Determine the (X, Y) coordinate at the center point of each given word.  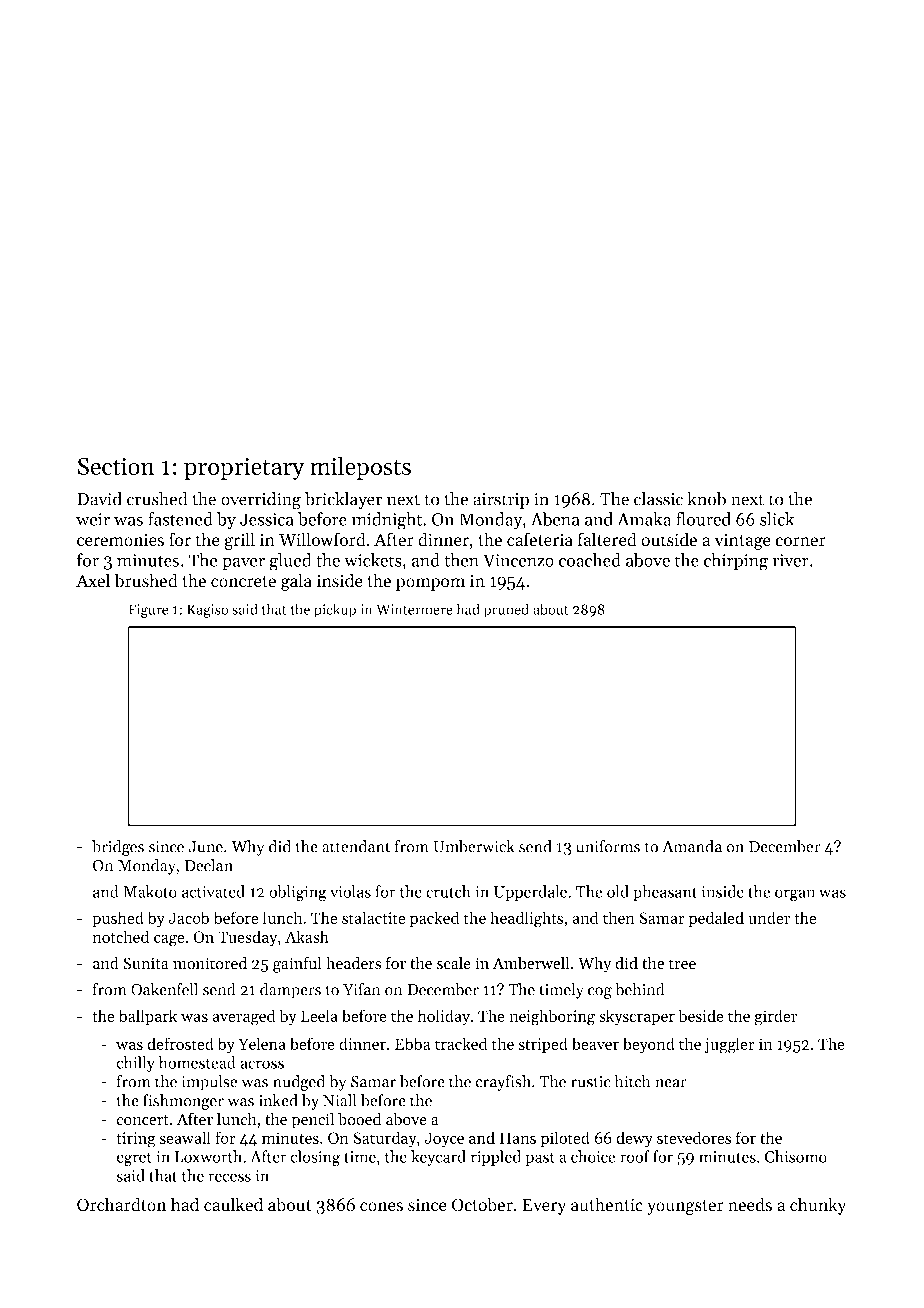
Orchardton (122, 1204)
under (769, 917)
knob (706, 499)
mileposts (360, 468)
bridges (118, 848)
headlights (526, 919)
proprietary (244, 469)
